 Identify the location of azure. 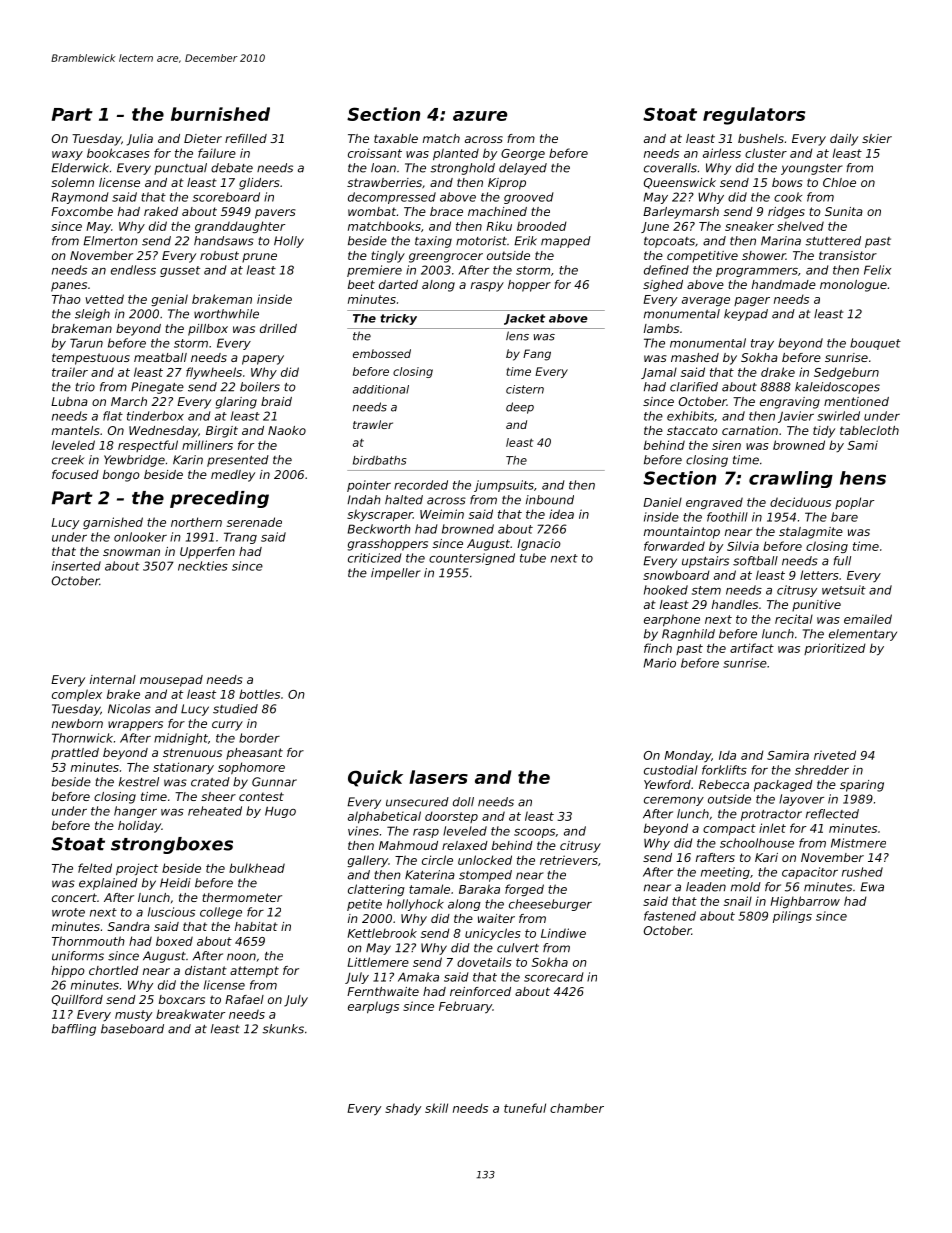
(480, 116).
